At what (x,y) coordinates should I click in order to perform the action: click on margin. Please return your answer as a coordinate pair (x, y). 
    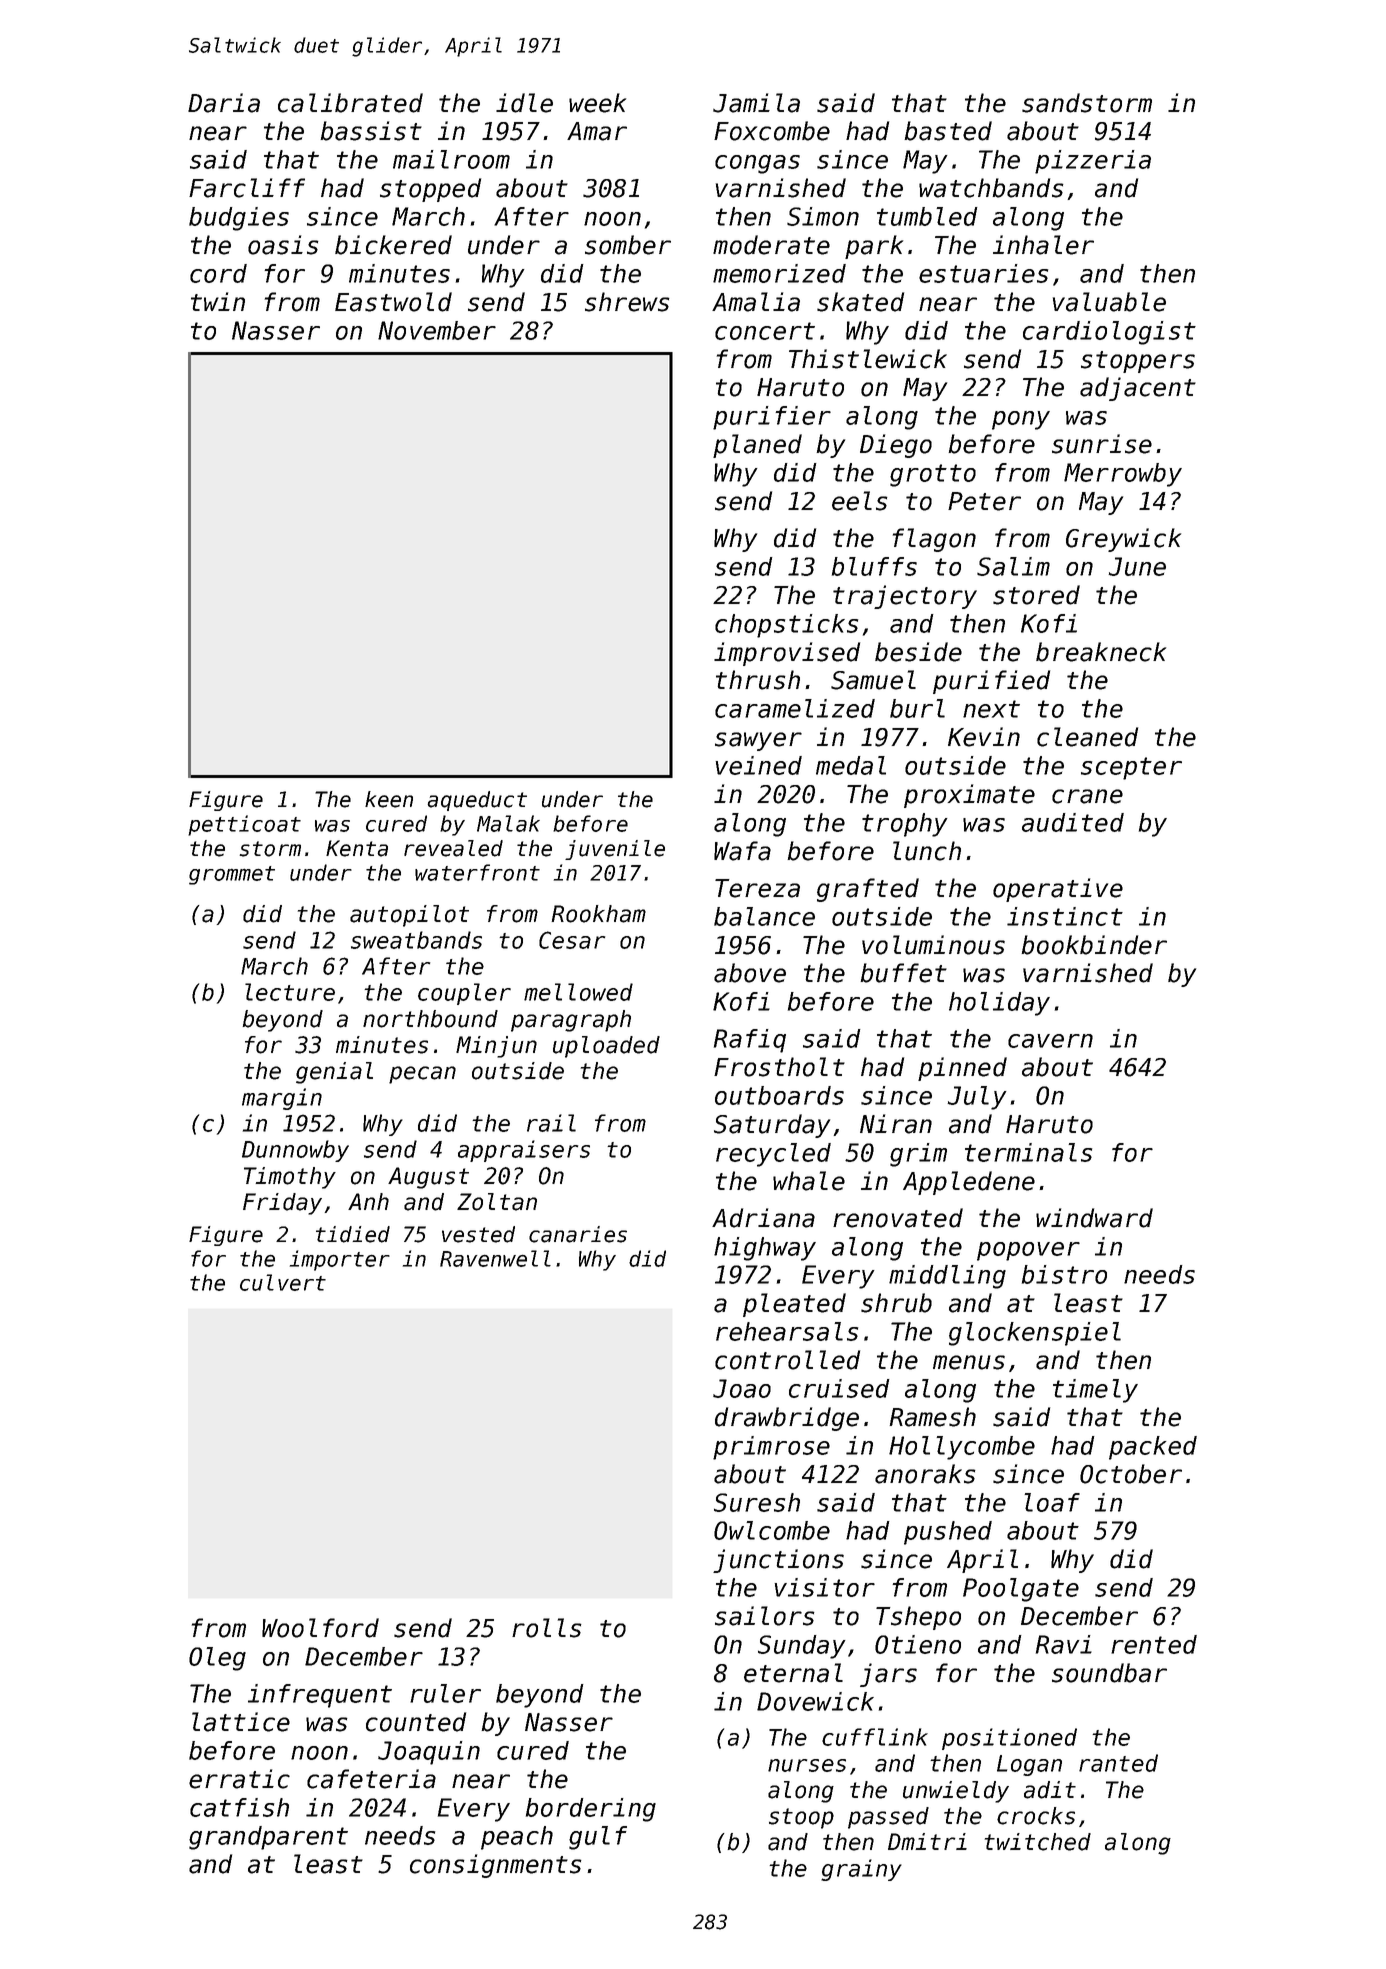
    Looking at the image, I should click on (282, 1099).
